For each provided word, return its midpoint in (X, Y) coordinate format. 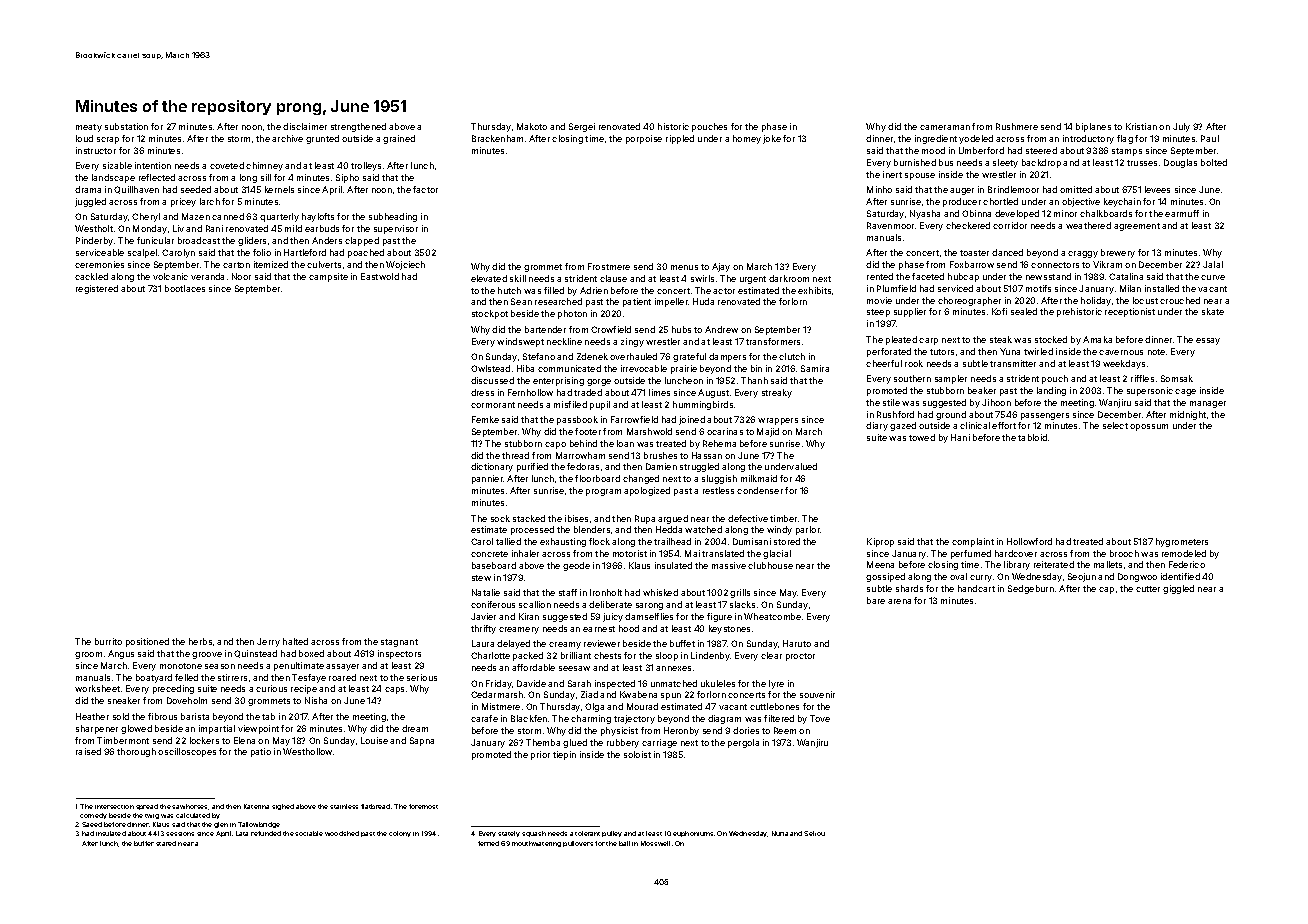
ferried (488, 843)
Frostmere (609, 266)
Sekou (814, 833)
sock (500, 518)
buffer (144, 843)
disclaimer (305, 126)
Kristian (1141, 126)
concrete (489, 554)
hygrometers (1182, 542)
